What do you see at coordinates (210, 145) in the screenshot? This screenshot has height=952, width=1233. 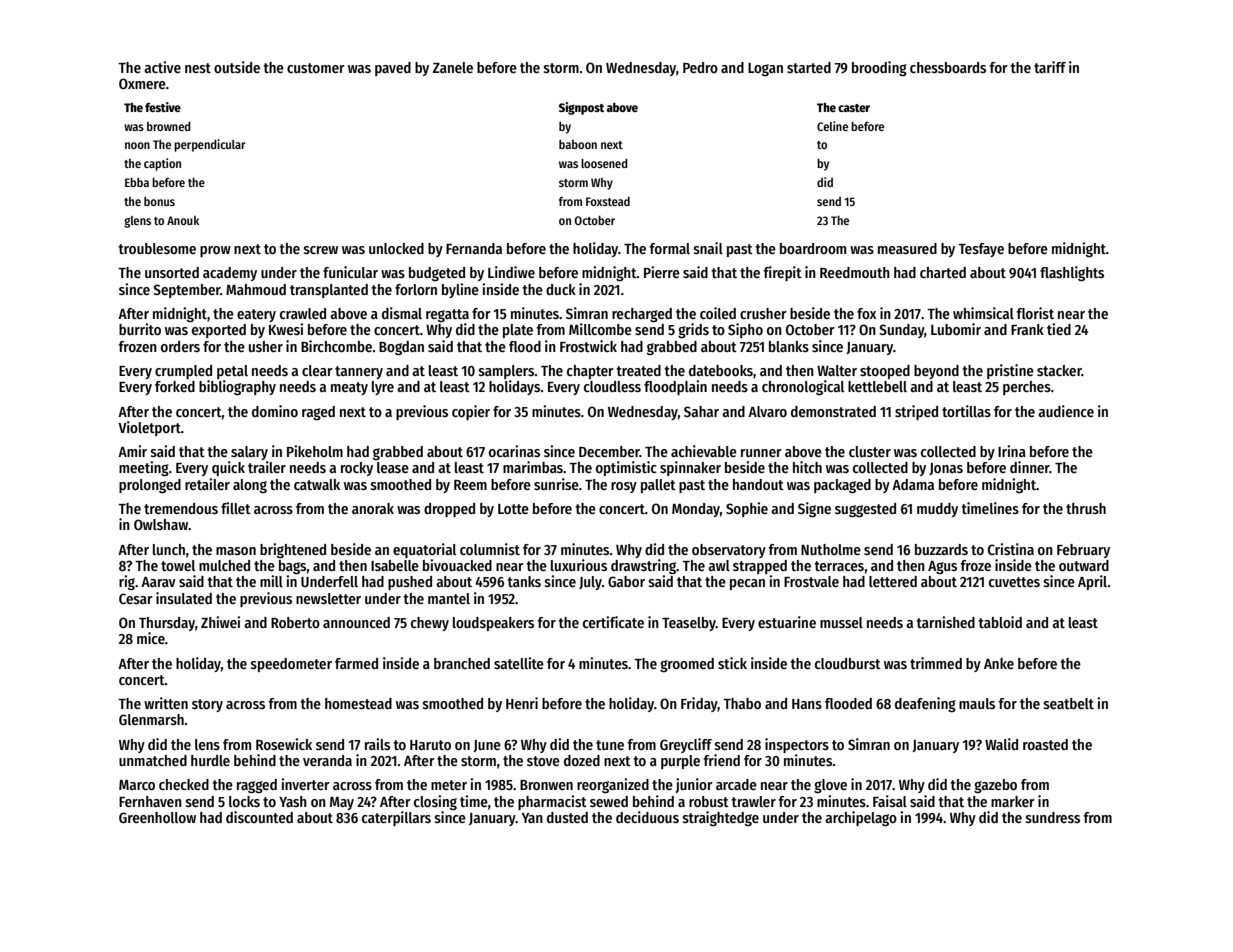 I see `perpendicular` at bounding box center [210, 145].
